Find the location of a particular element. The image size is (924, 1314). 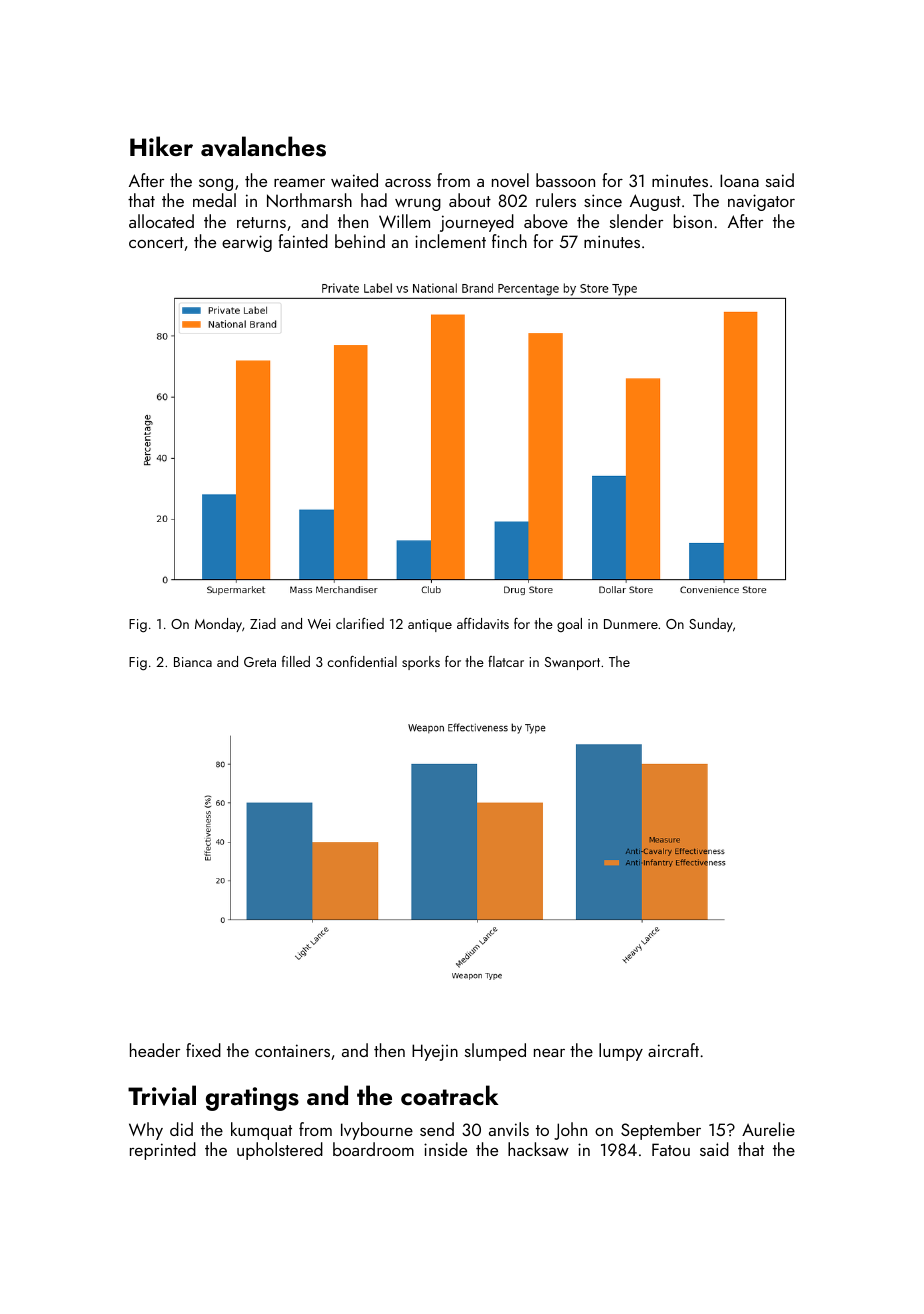

bison is located at coordinates (692, 221).
